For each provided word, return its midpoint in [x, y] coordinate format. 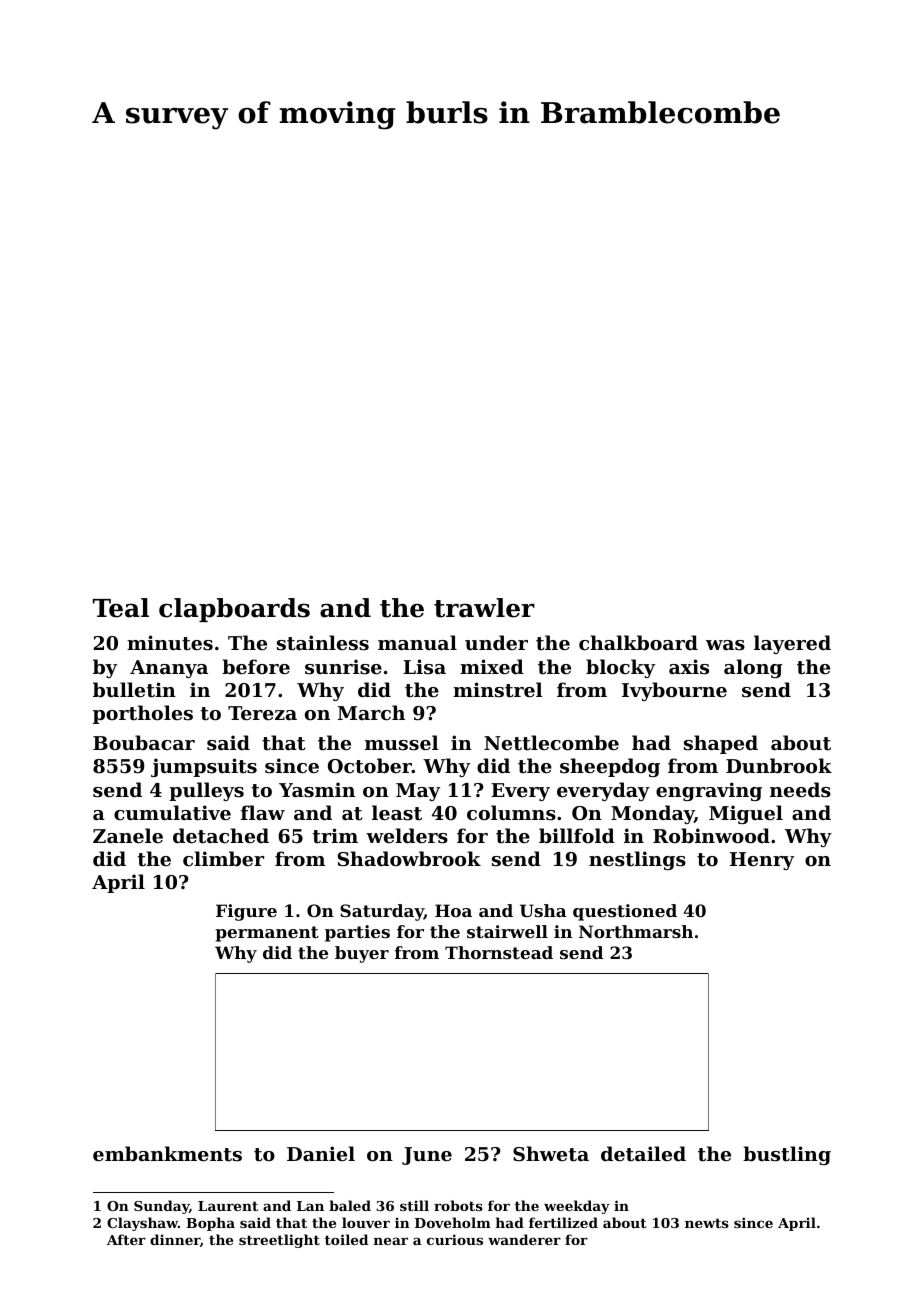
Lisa [424, 667]
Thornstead [499, 952]
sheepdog [610, 767]
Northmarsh [636, 931]
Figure [246, 912]
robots [458, 1205]
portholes [143, 714]
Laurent [228, 1206]
